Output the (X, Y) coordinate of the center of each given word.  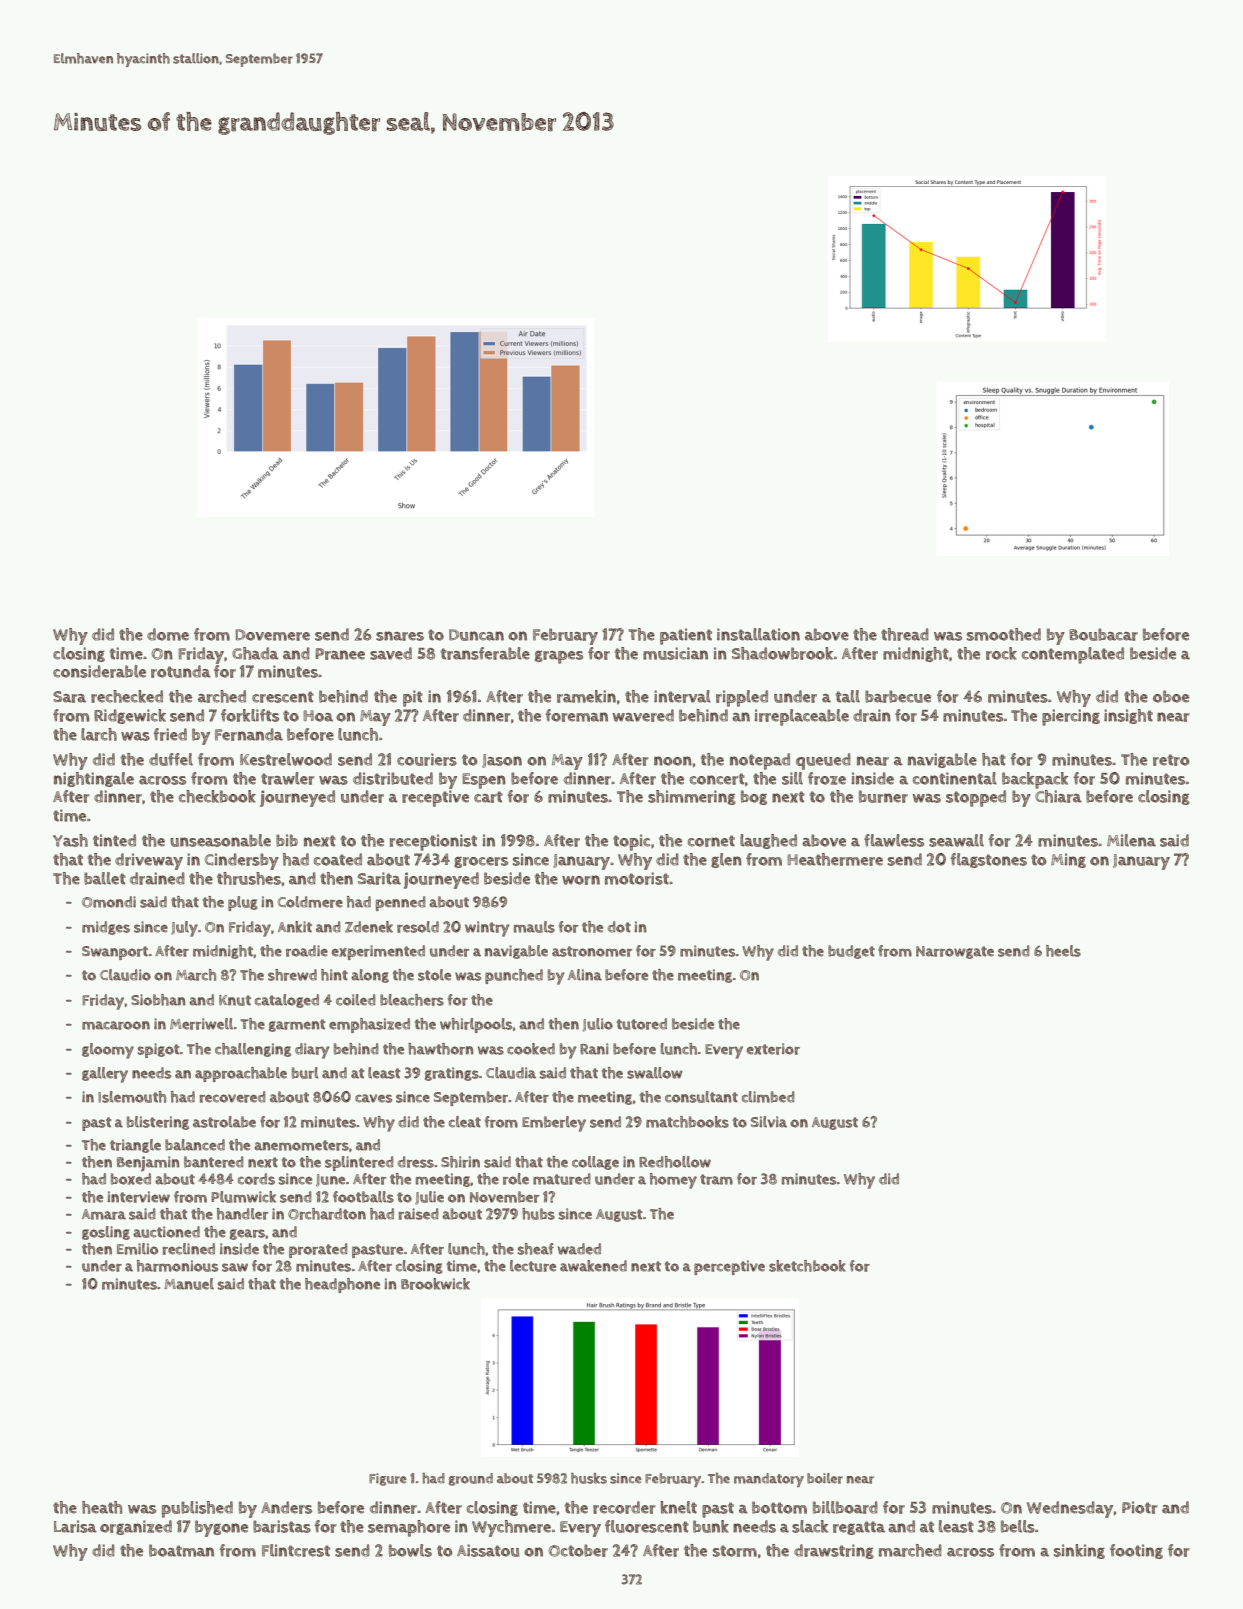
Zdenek (369, 927)
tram (716, 1179)
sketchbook (807, 1266)
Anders (286, 1507)
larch (99, 734)
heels (1063, 951)
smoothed (1004, 634)
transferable (485, 653)
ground (471, 1479)
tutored (642, 1024)
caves (373, 1098)
